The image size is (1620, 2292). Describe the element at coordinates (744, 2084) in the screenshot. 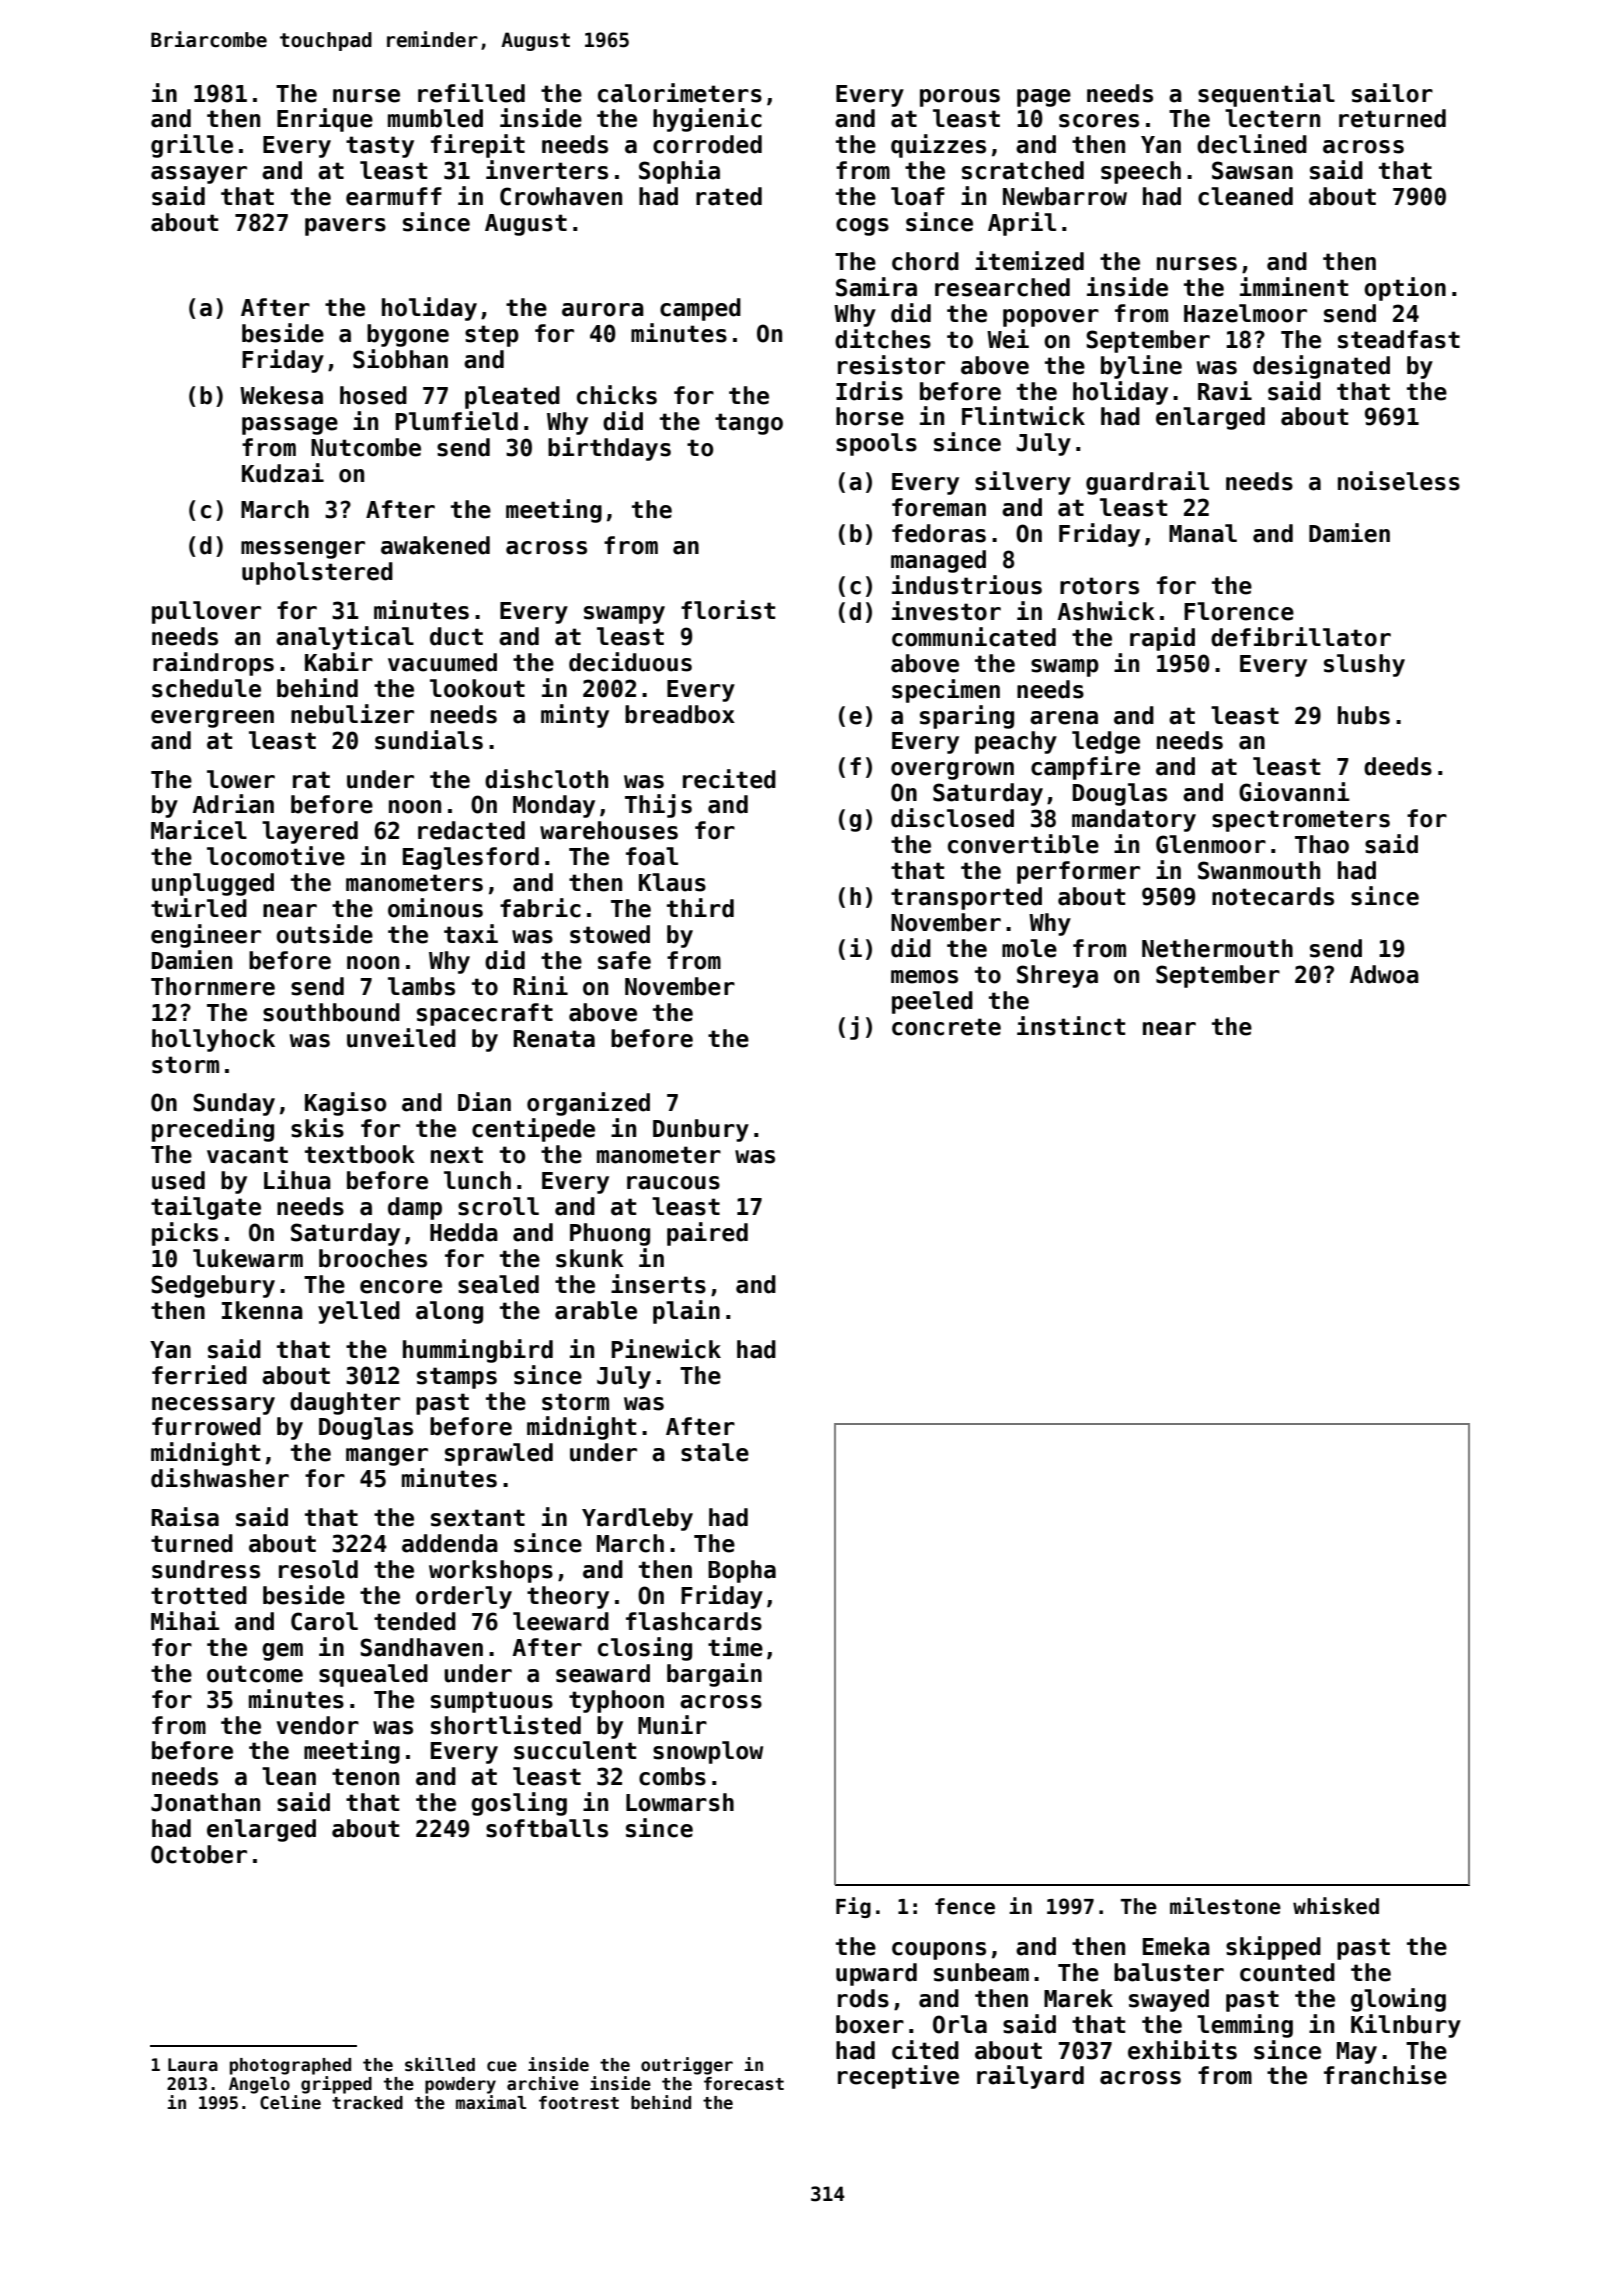

I see `forecast` at that location.
